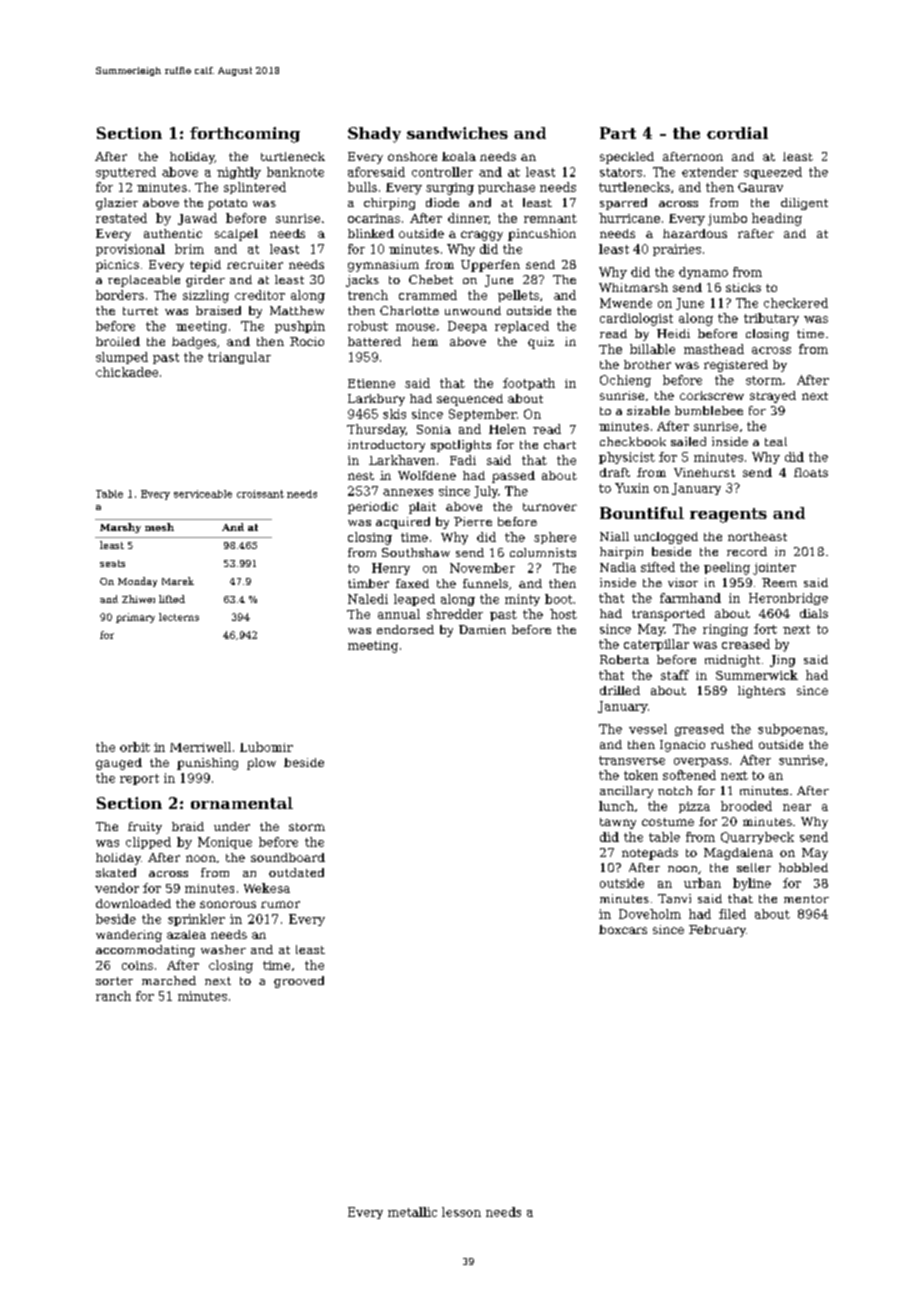 The width and height of the screenshot is (924, 1308). I want to click on peeling, so click(727, 568).
